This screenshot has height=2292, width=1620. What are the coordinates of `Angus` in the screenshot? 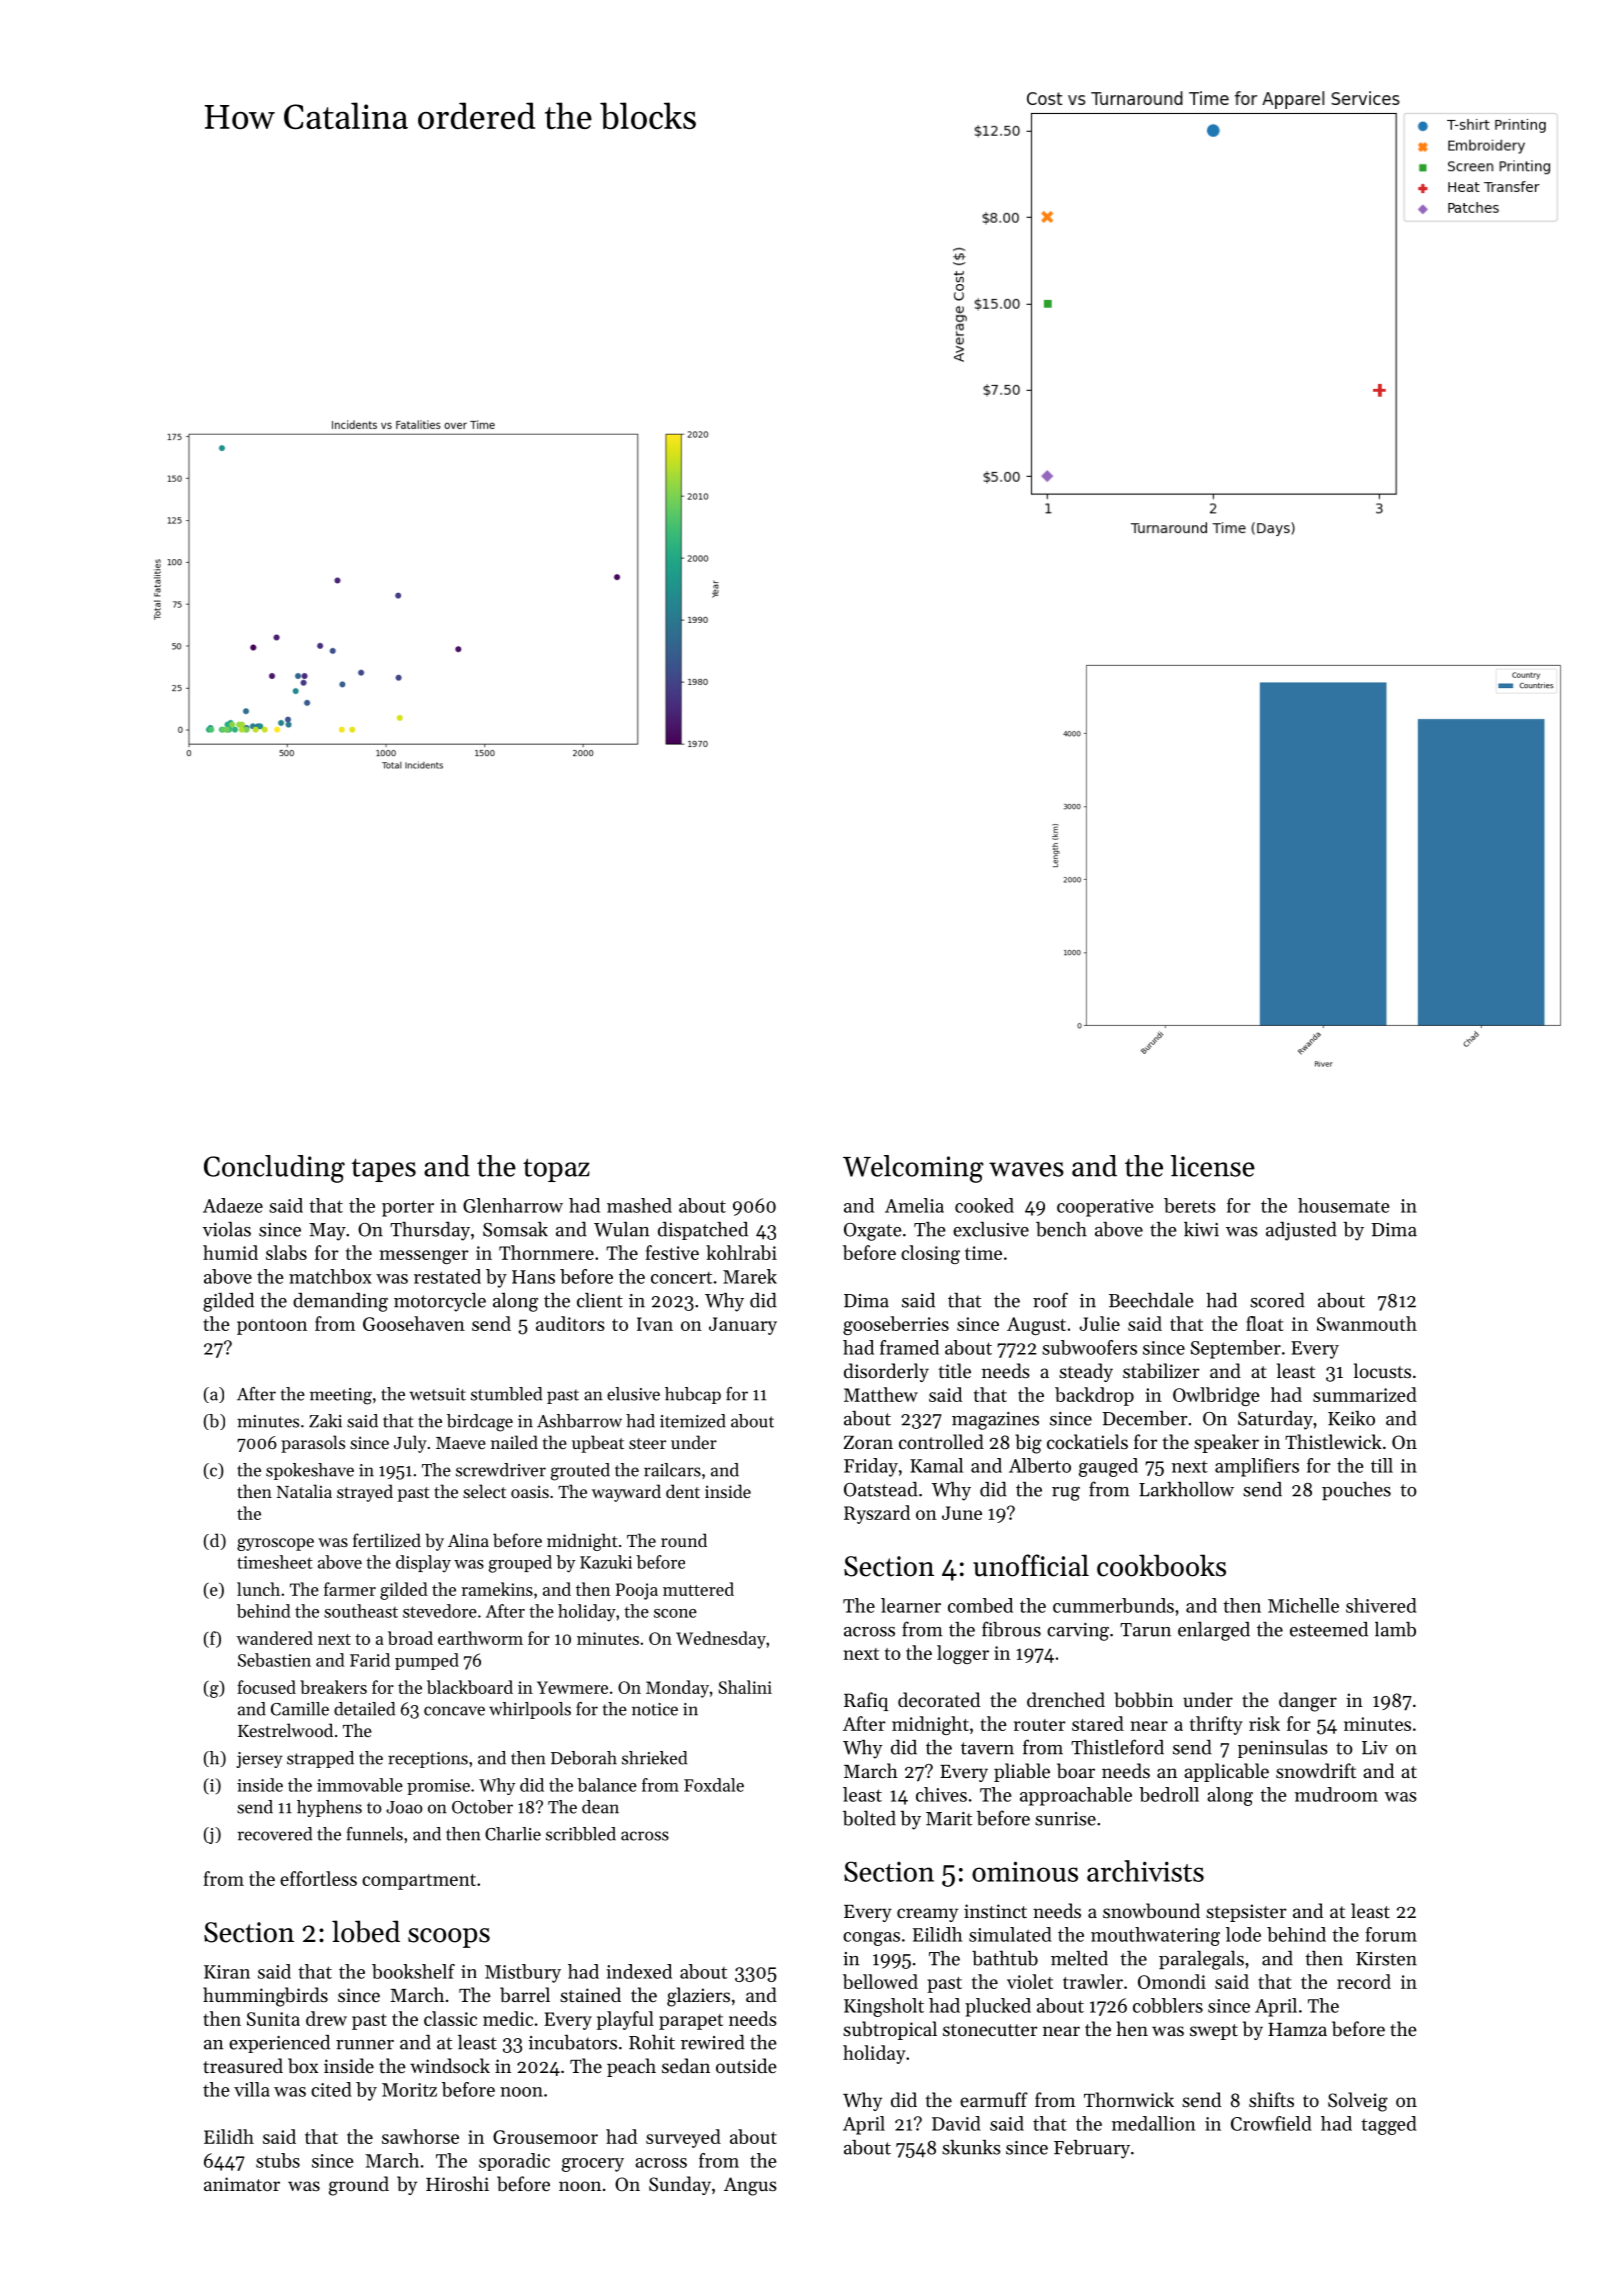 It's located at (750, 2186).
